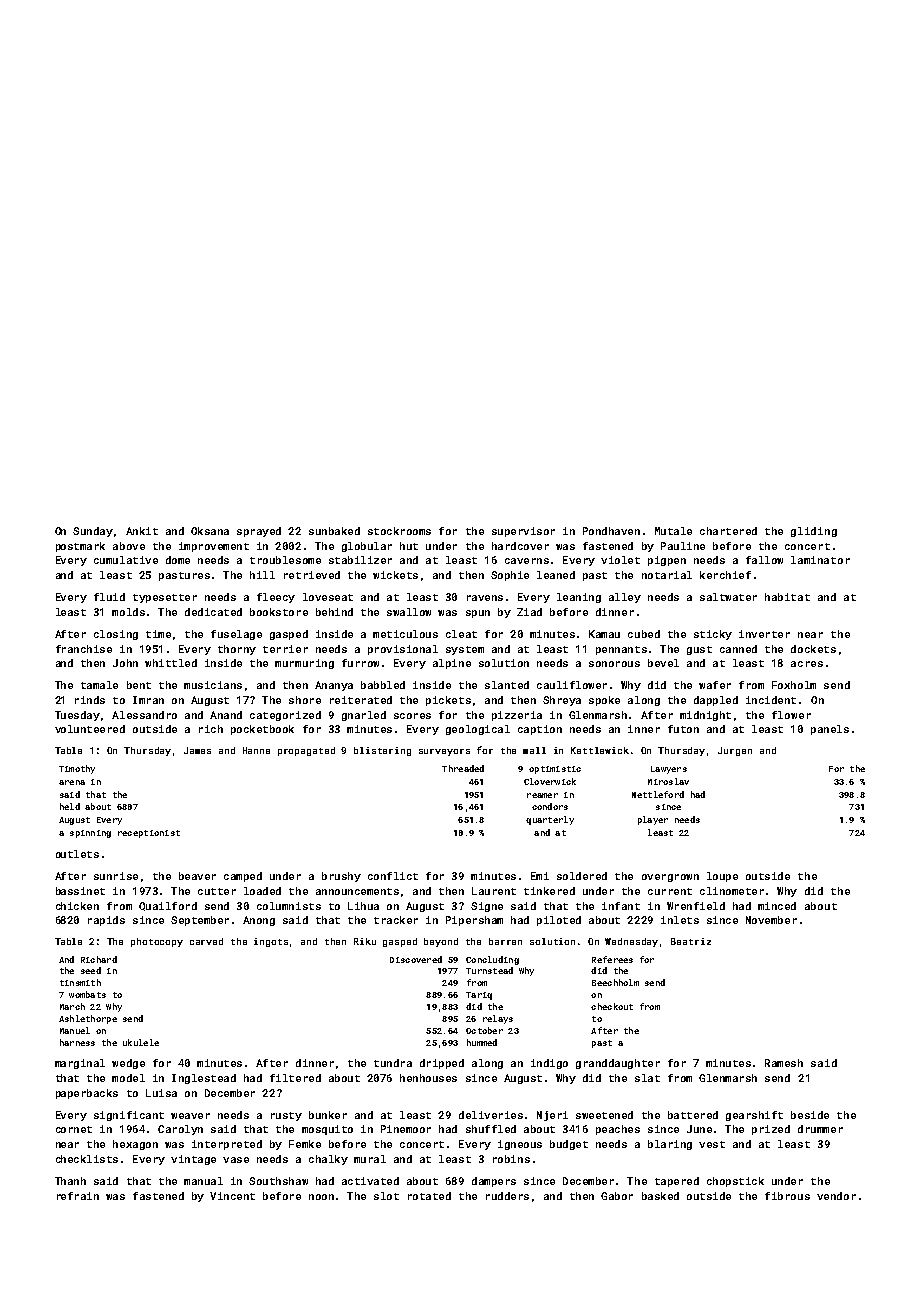  Describe the element at coordinates (93, 532) in the screenshot. I see `Sunday` at that location.
